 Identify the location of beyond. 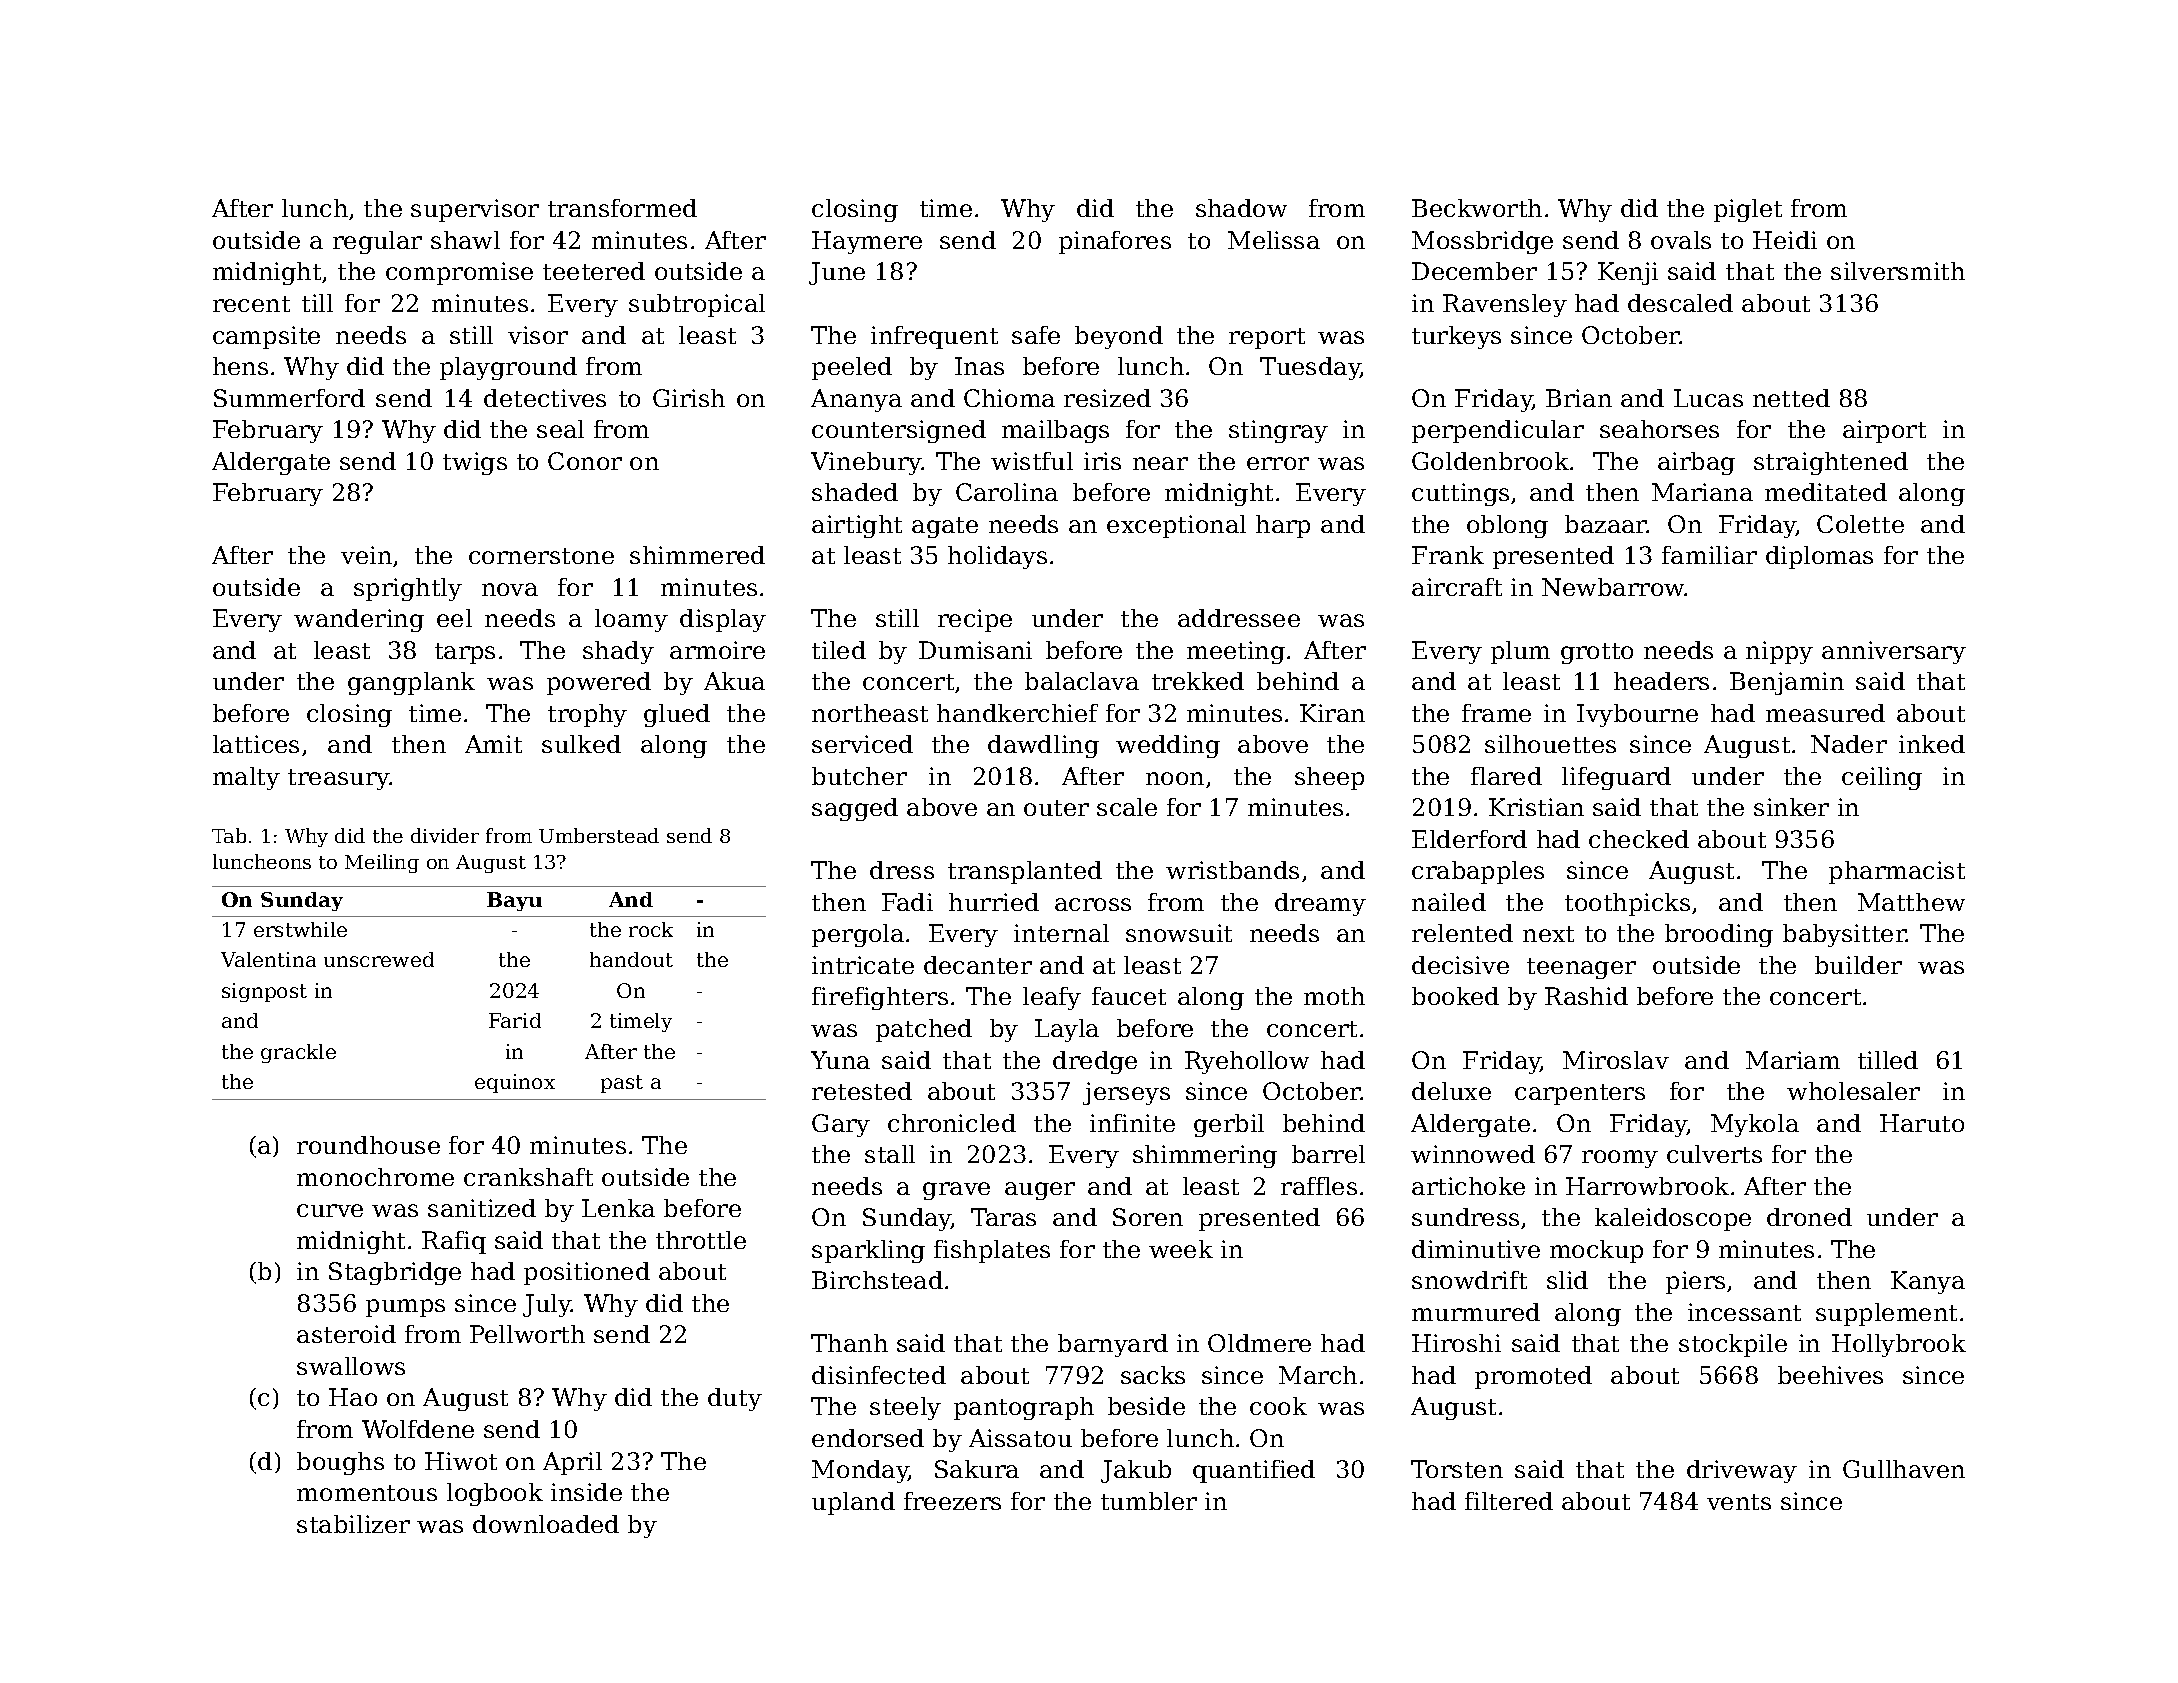
(1119, 337).
